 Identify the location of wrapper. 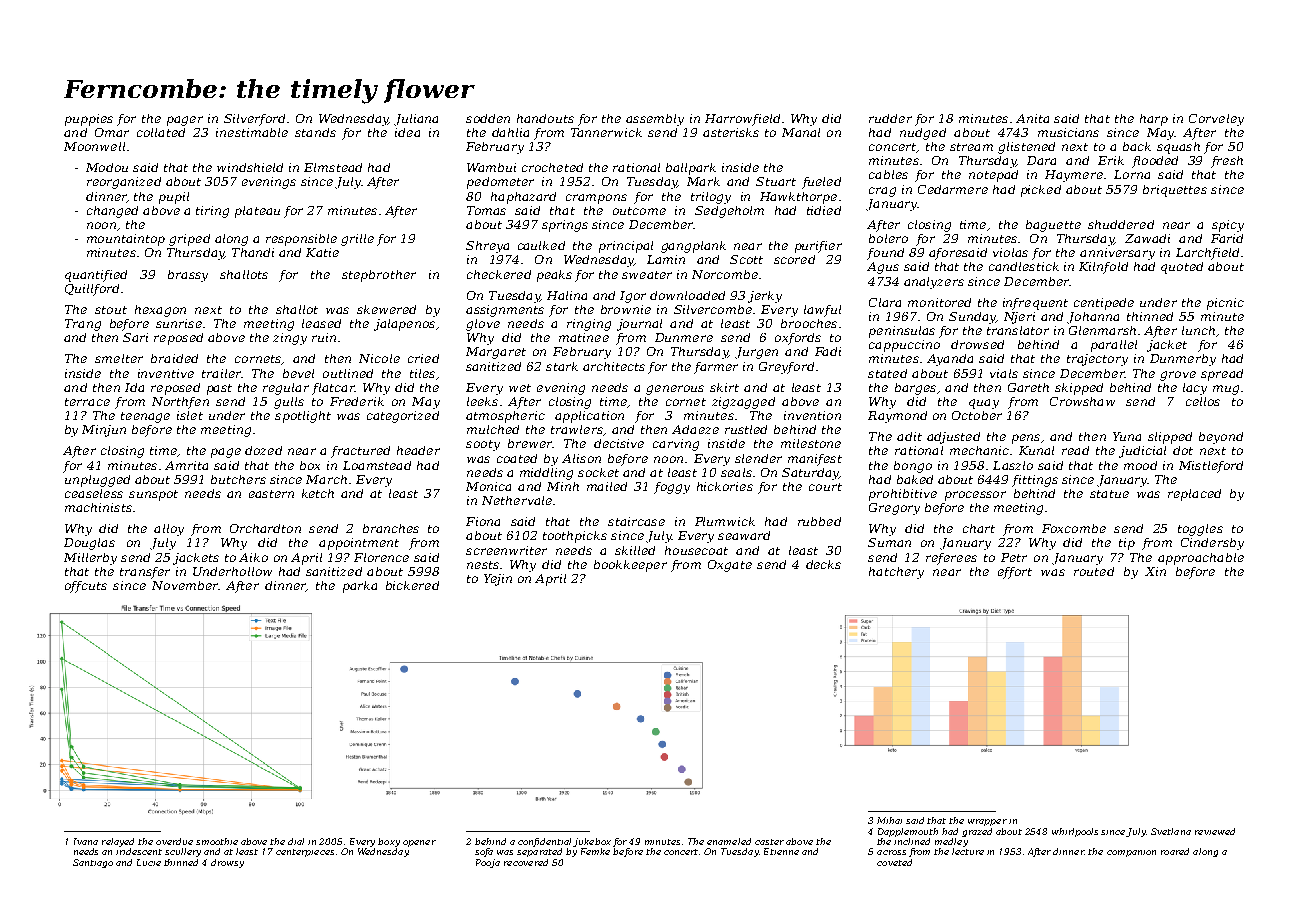
(987, 822).
